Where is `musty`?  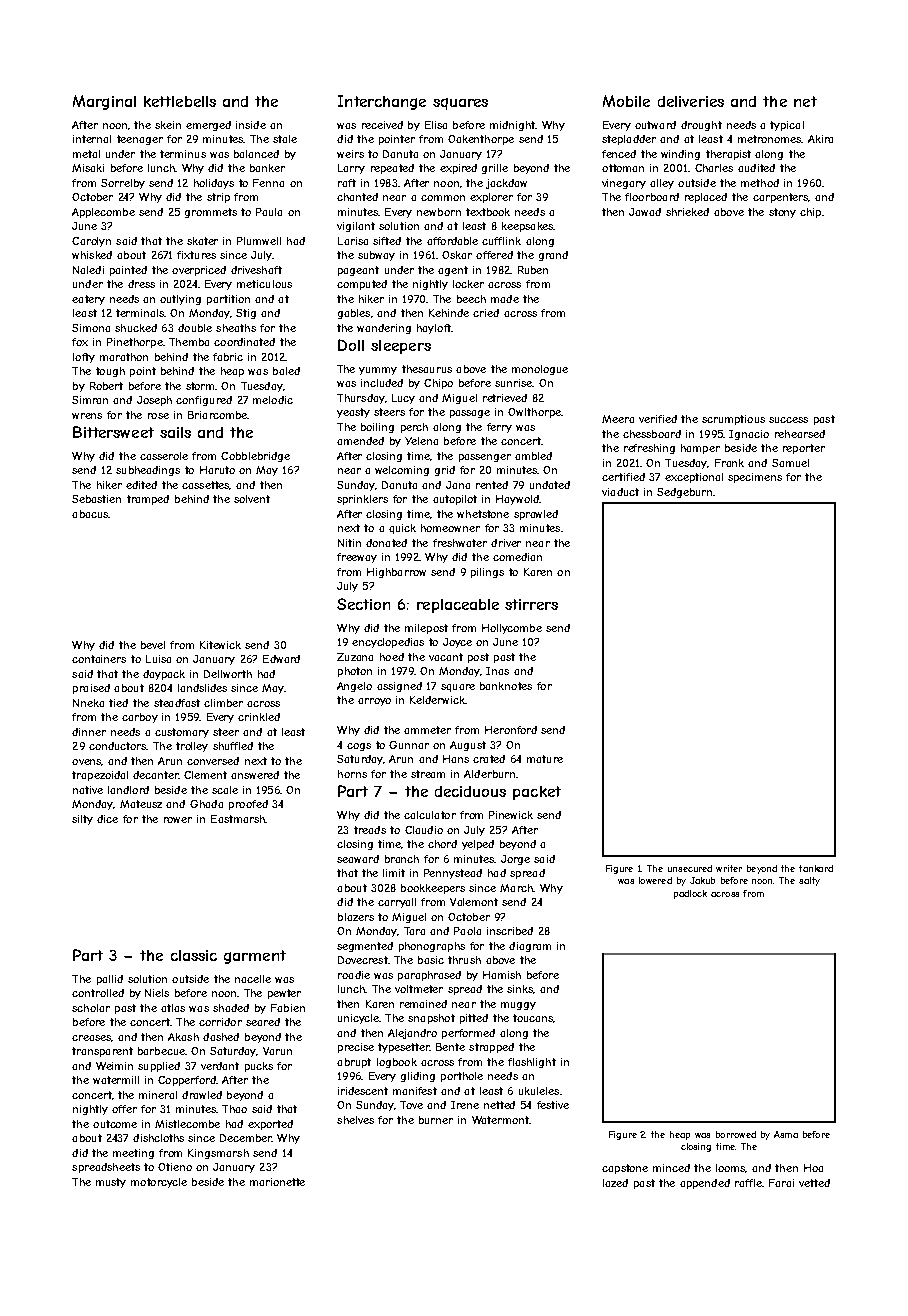
musty is located at coordinates (111, 1183).
